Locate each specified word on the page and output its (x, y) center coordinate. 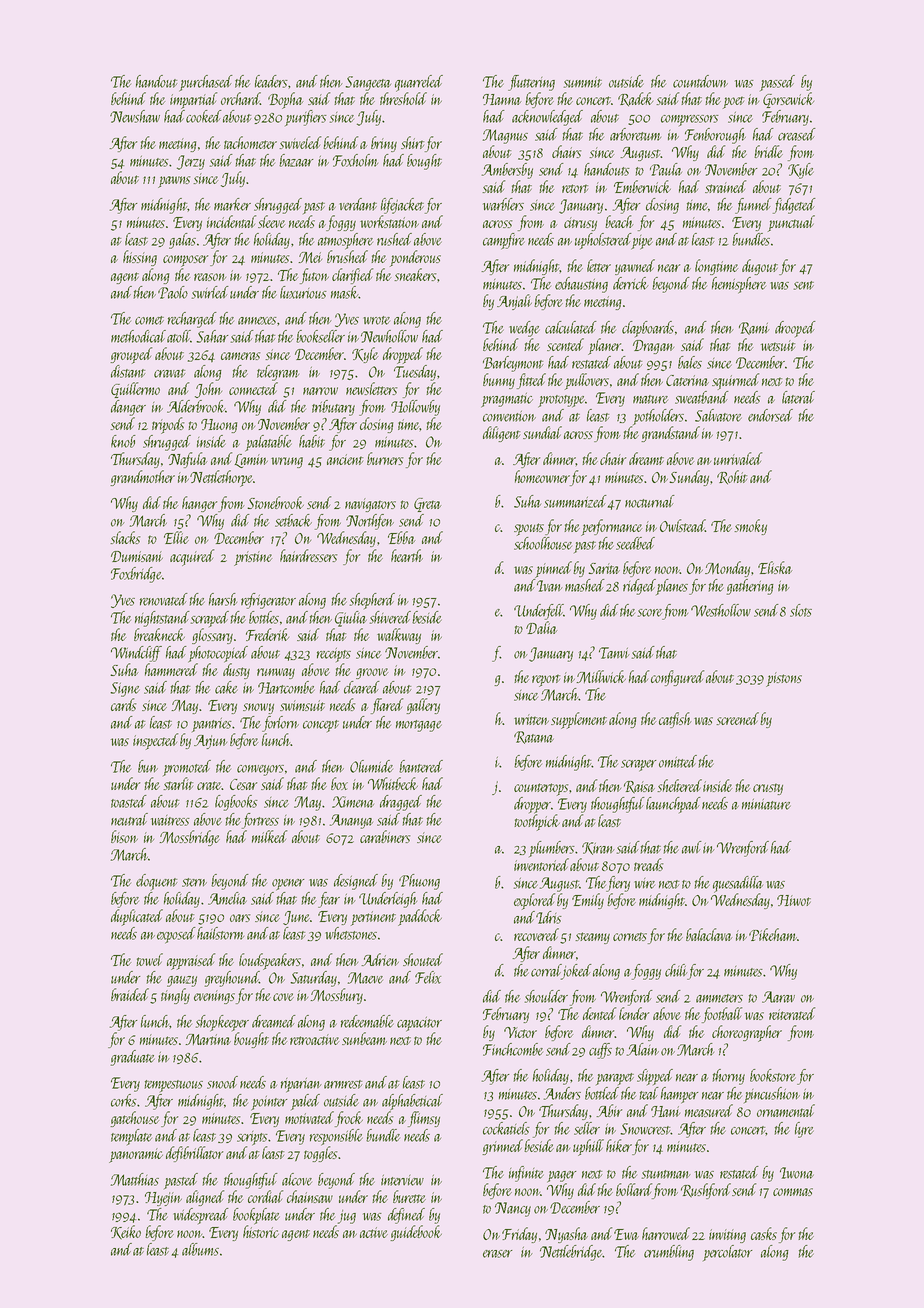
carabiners (385, 836)
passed (777, 83)
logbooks (236, 803)
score (650, 613)
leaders (271, 81)
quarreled (419, 83)
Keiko (126, 1232)
